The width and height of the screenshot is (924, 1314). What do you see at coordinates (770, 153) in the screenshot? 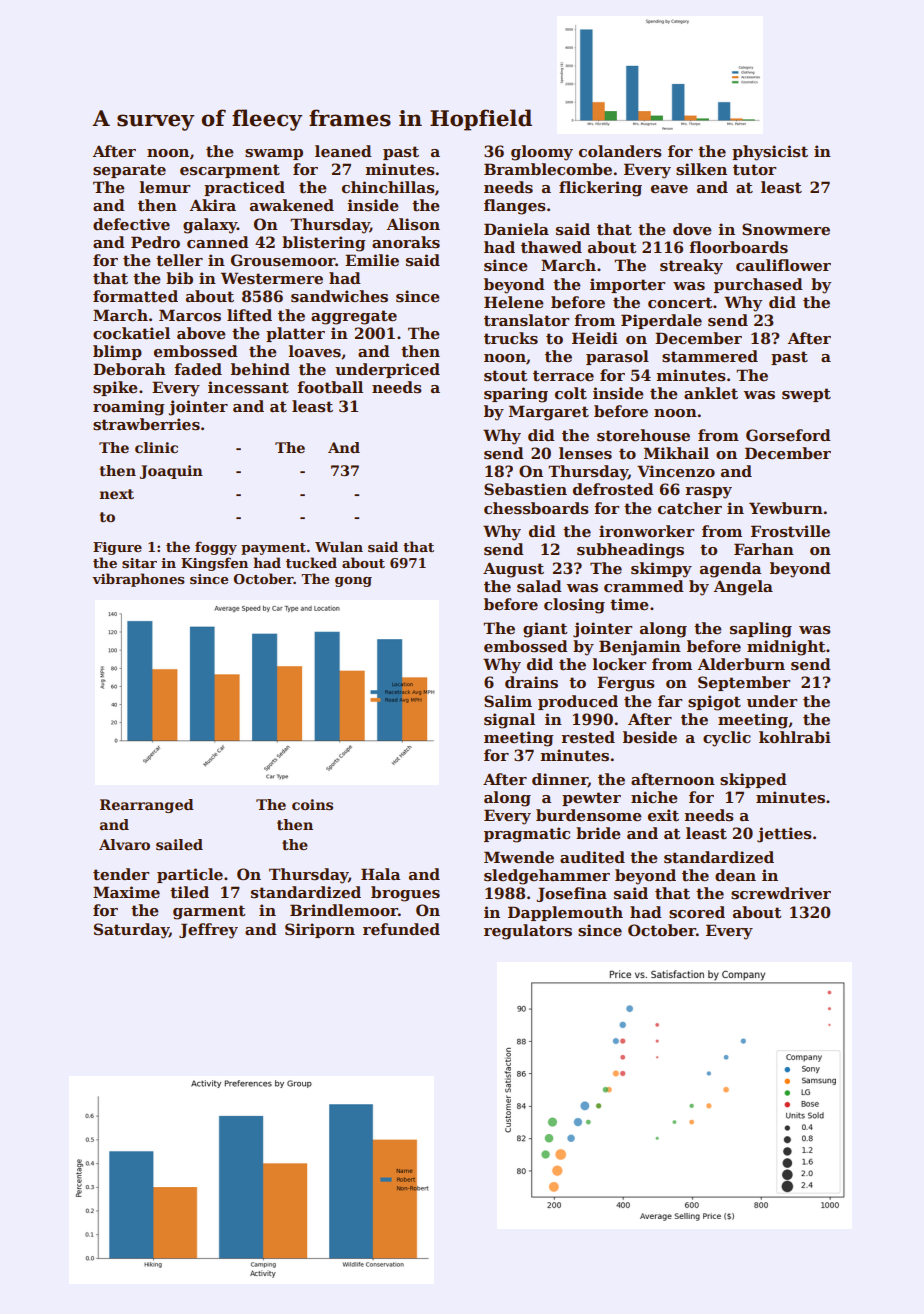
I see `physicist` at bounding box center [770, 153].
